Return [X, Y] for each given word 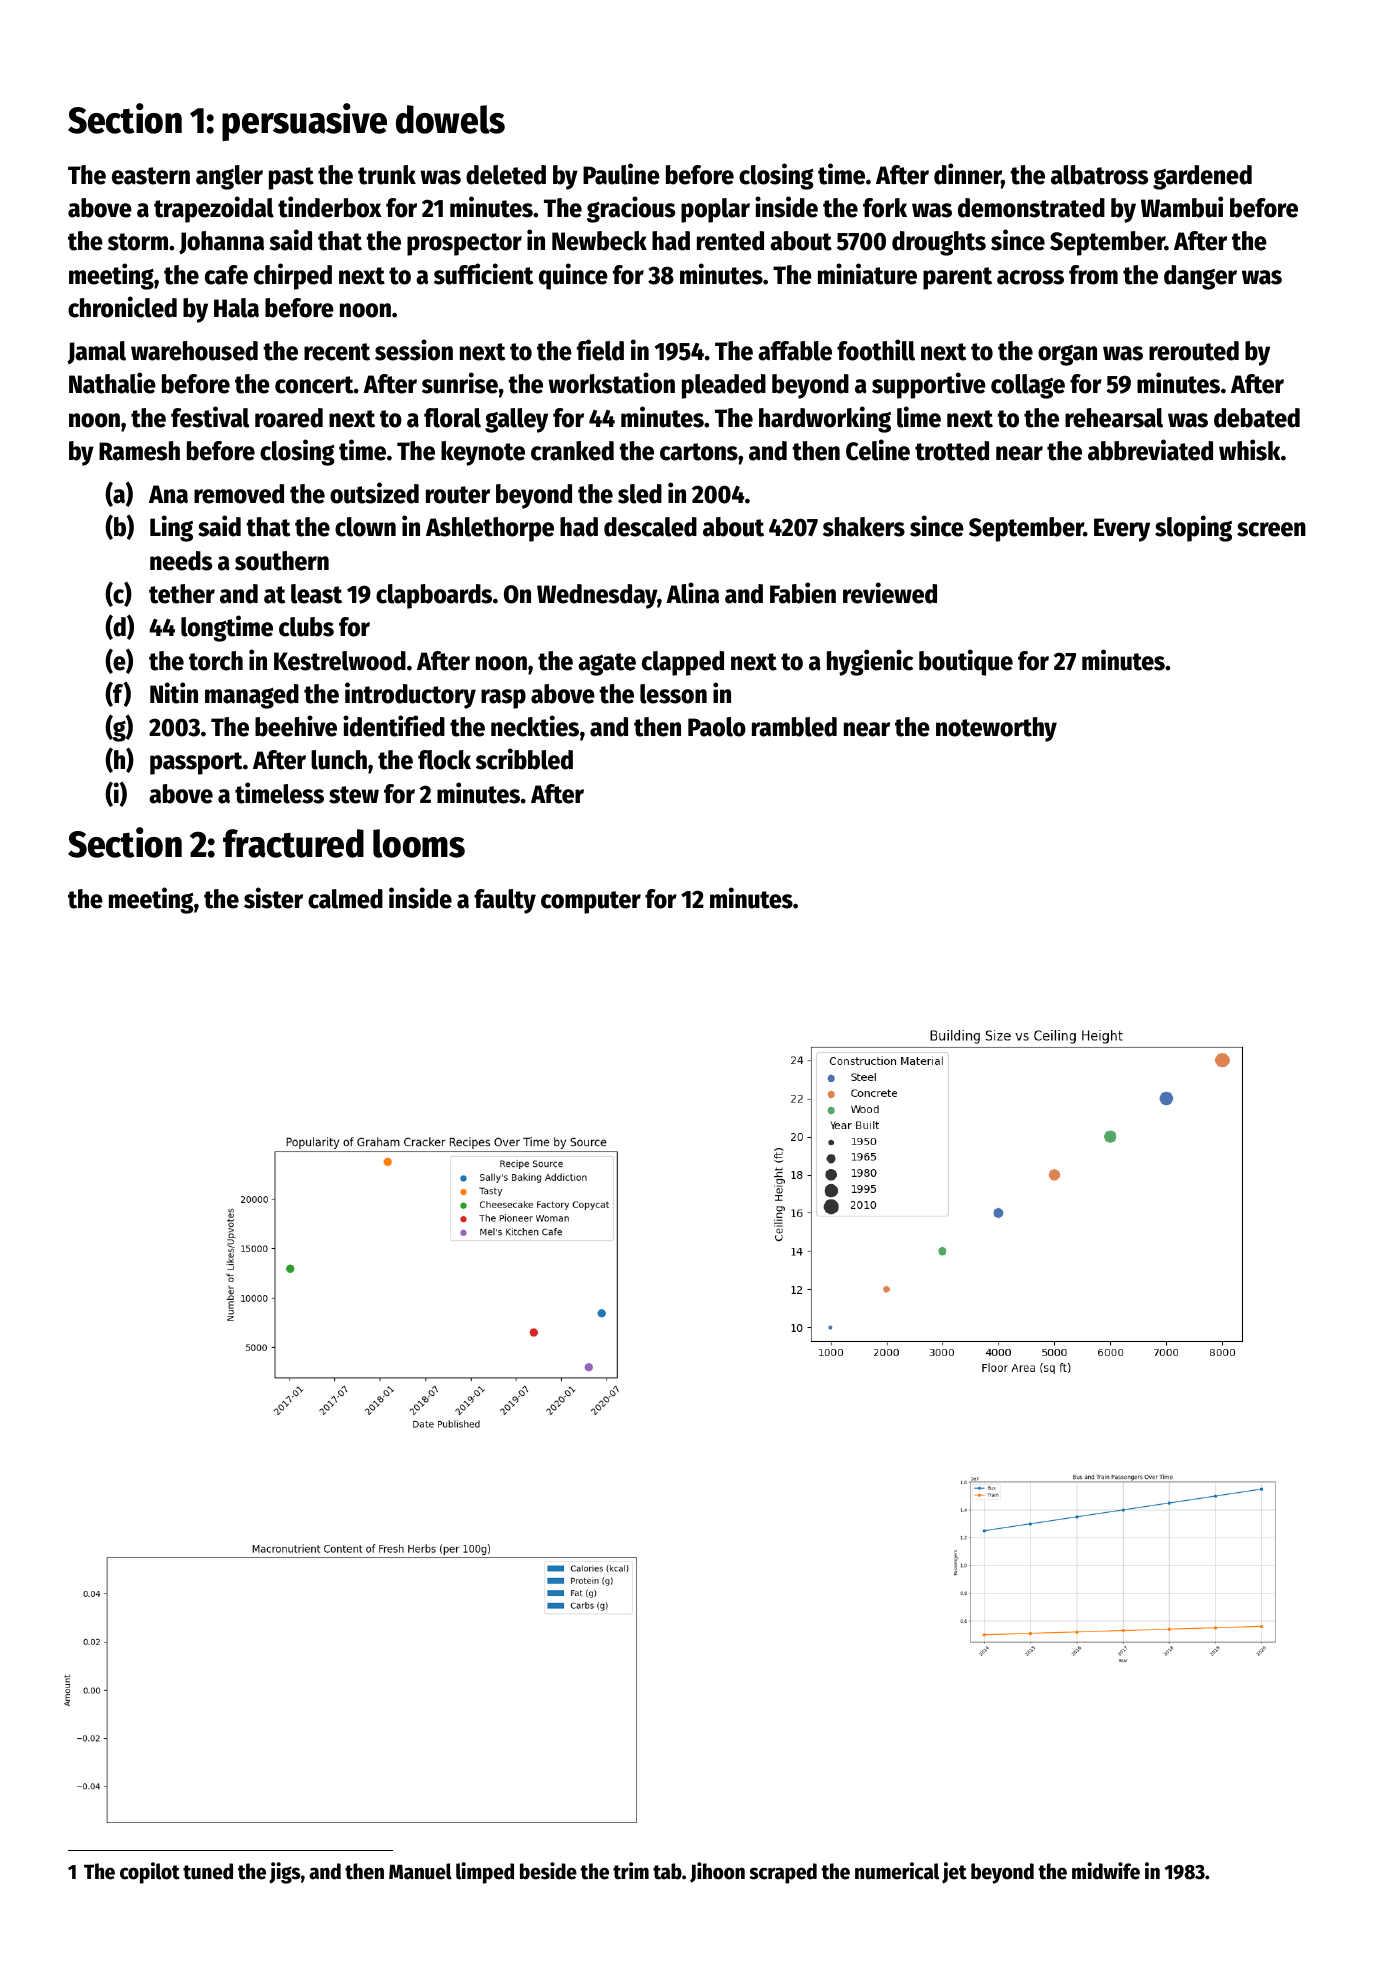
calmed [345, 899]
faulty [505, 901]
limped [485, 1873]
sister [273, 898]
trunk [387, 175]
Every [1122, 530]
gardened [1202, 177]
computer [591, 902]
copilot [150, 1873]
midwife [1106, 1871]
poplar [715, 210]
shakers [864, 527]
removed [239, 494]
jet [954, 1873]
